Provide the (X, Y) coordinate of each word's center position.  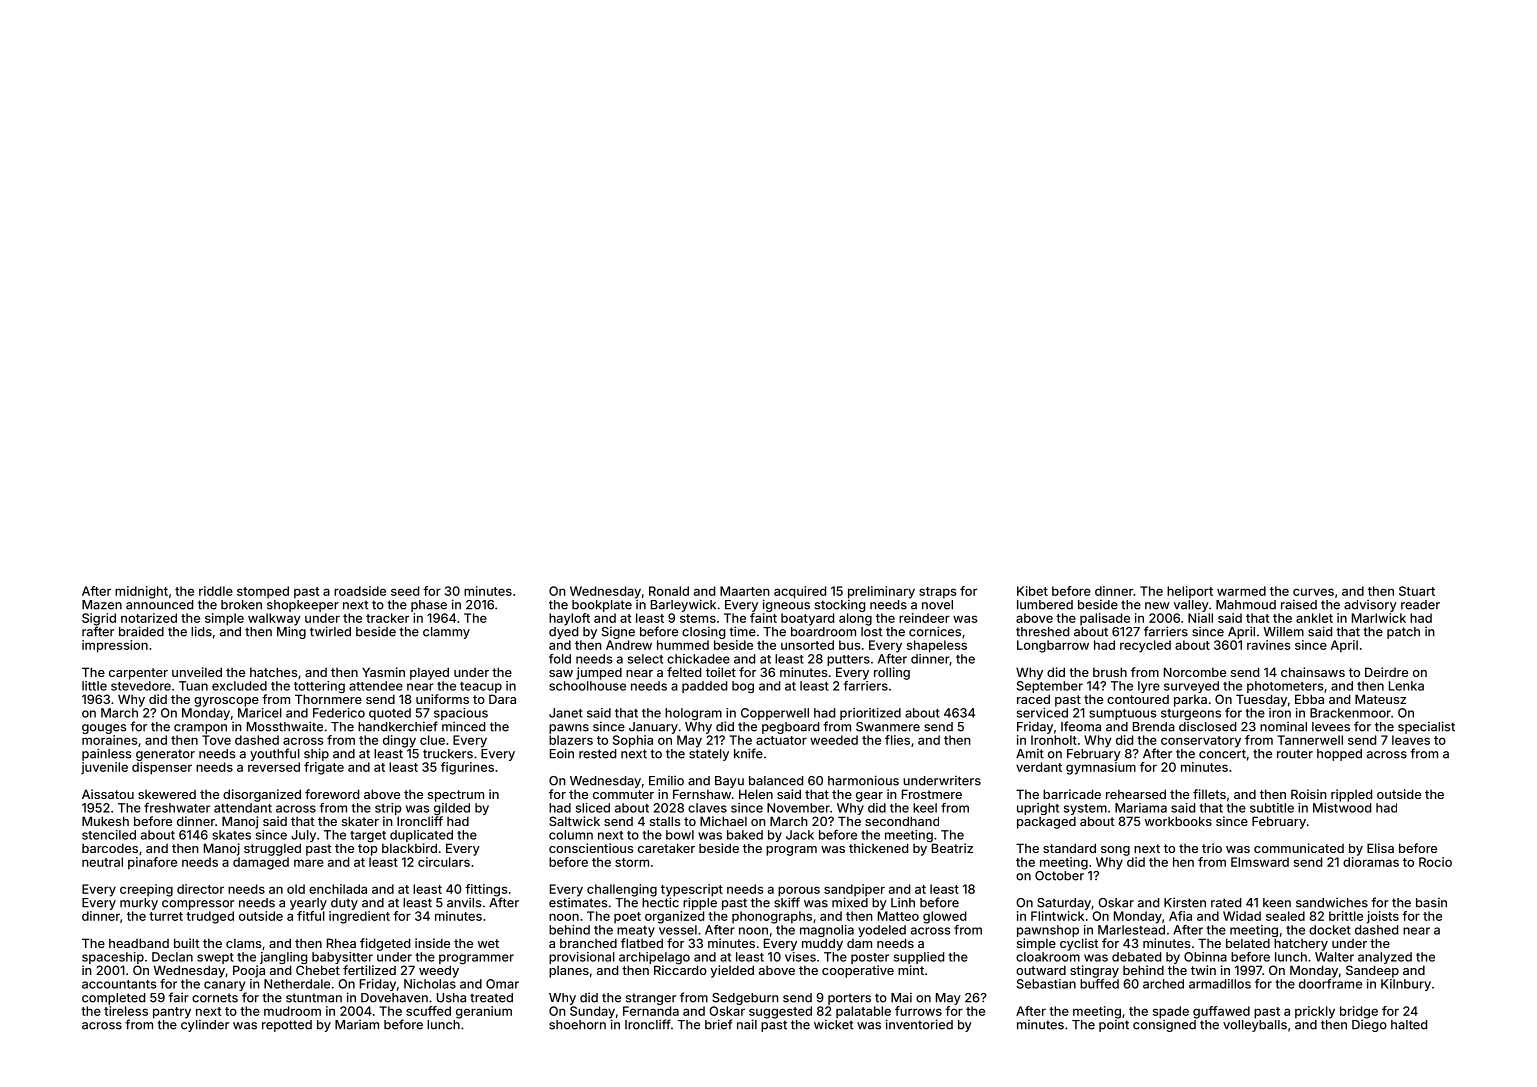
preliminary (881, 592)
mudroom (292, 1011)
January (653, 728)
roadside (360, 591)
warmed (1241, 591)
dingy (399, 741)
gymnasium (1101, 768)
